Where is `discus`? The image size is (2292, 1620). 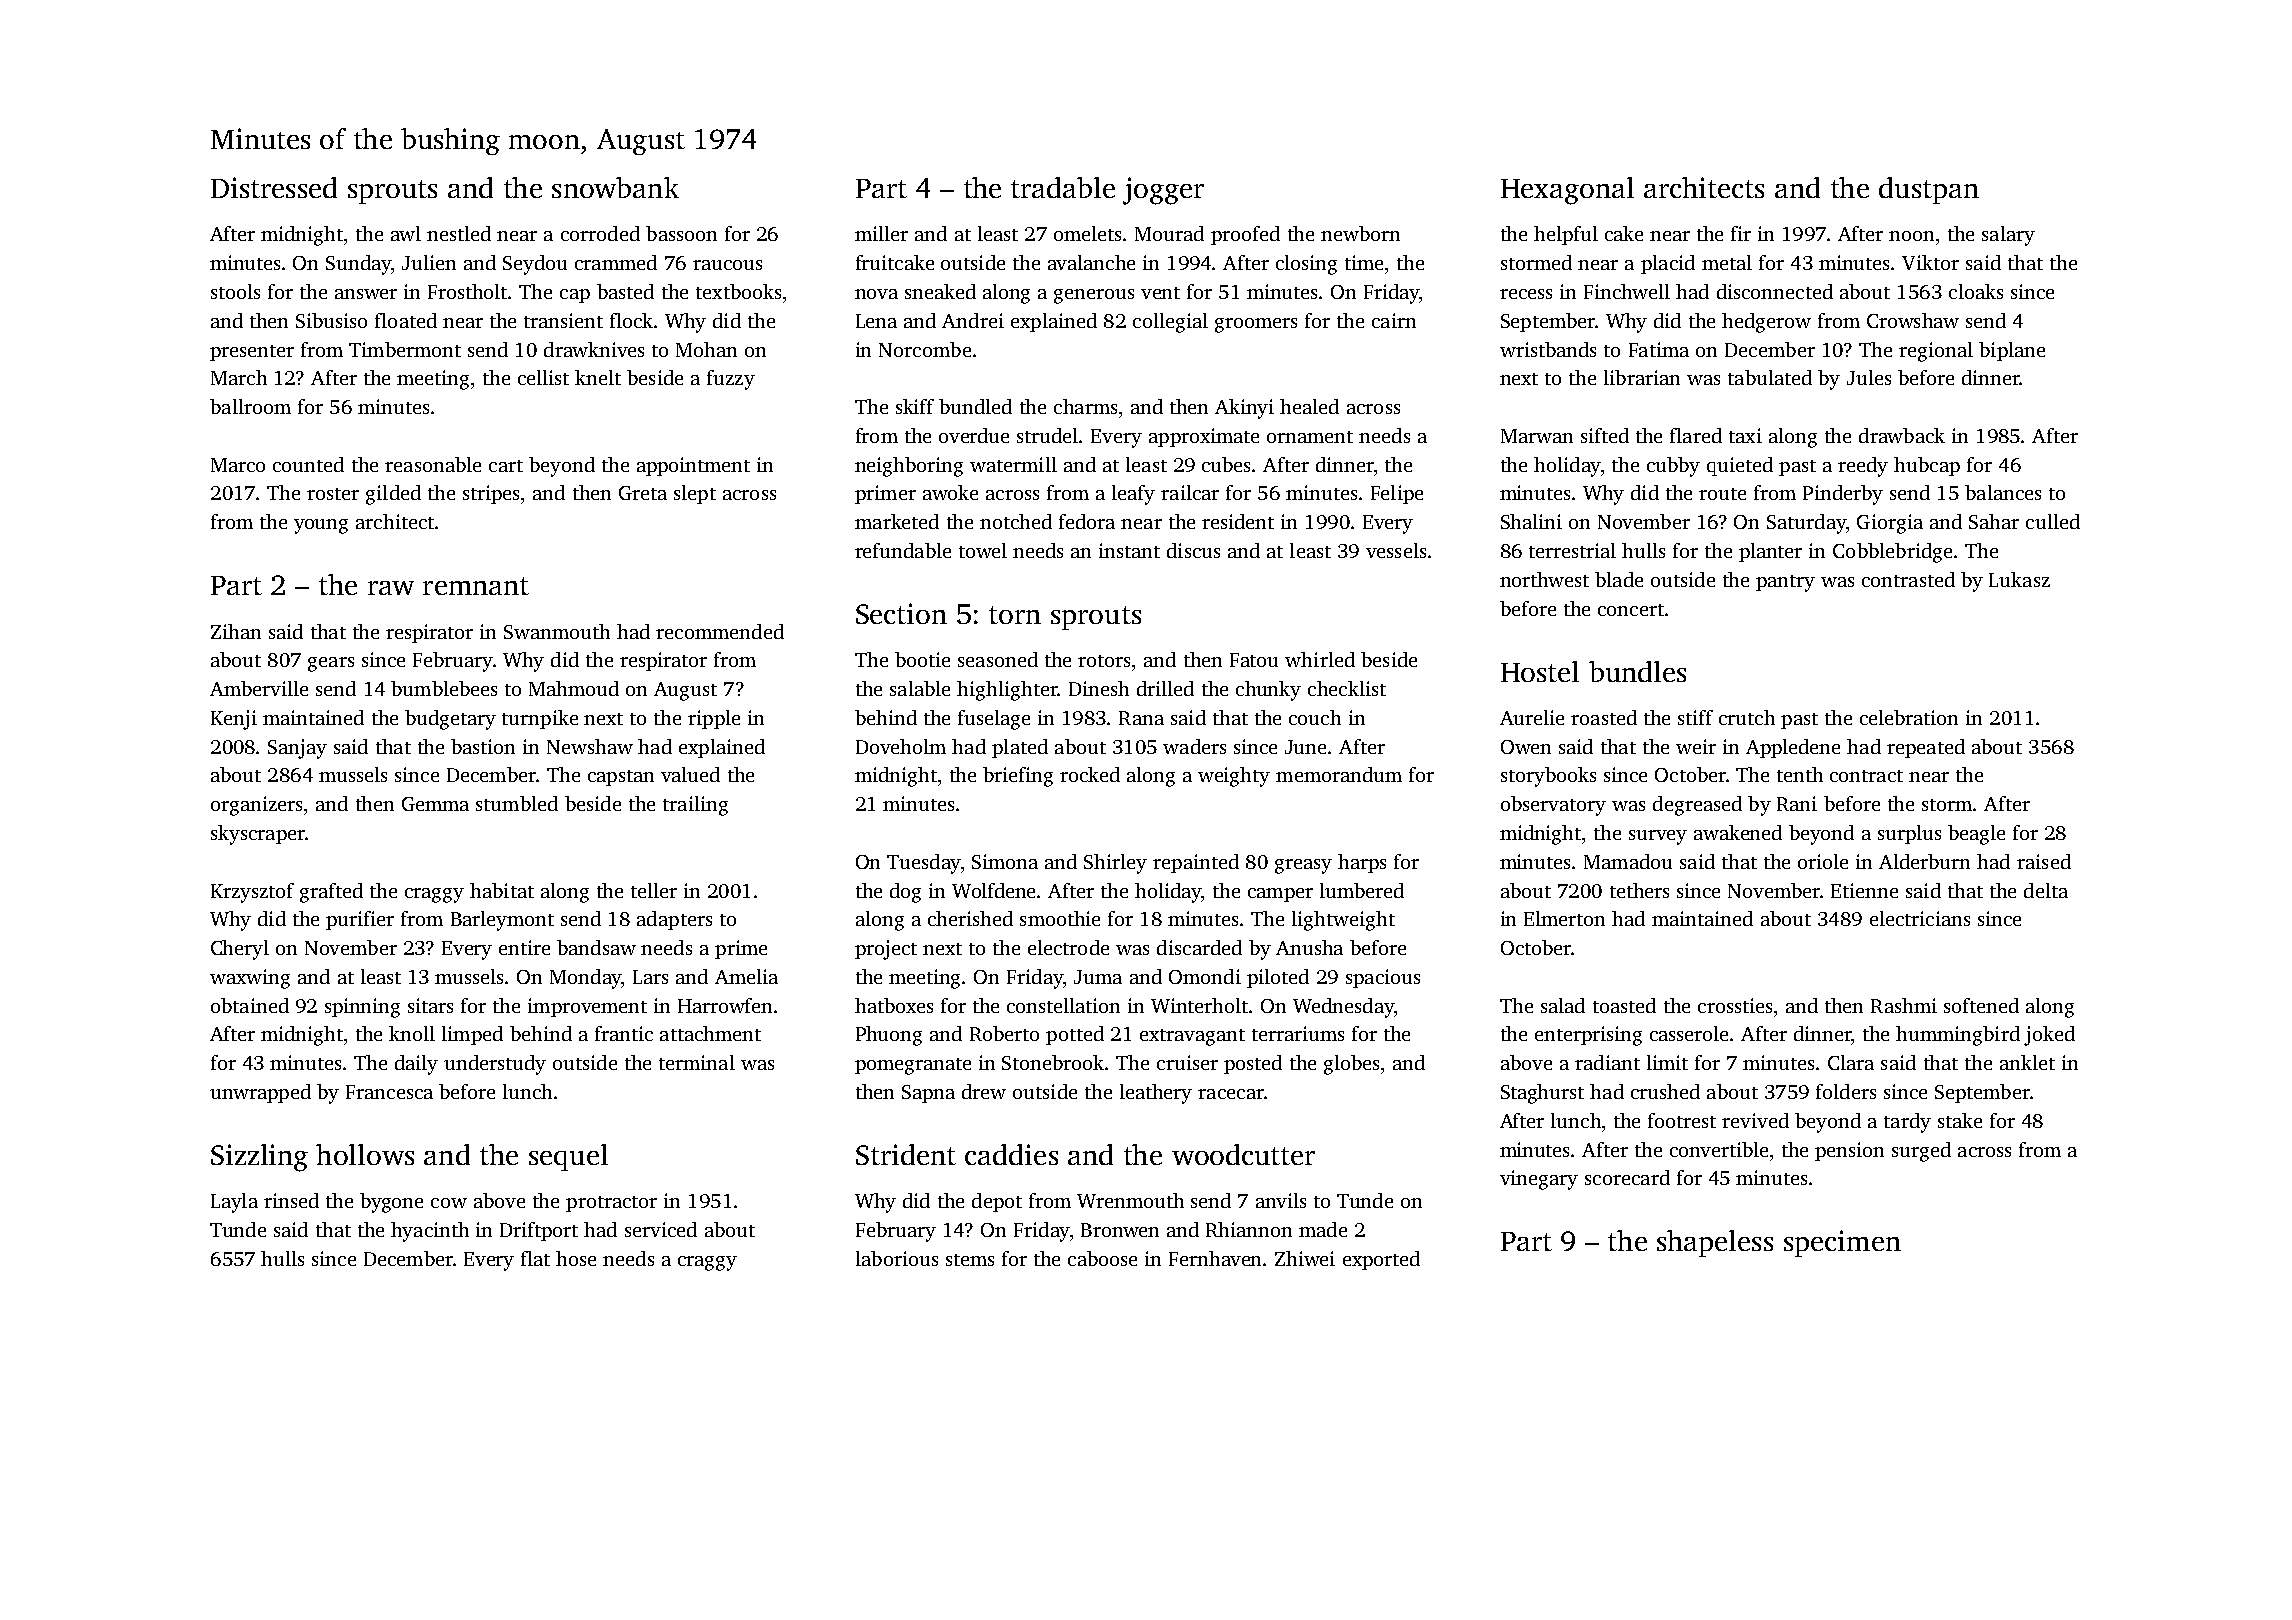 discus is located at coordinates (1193, 550).
